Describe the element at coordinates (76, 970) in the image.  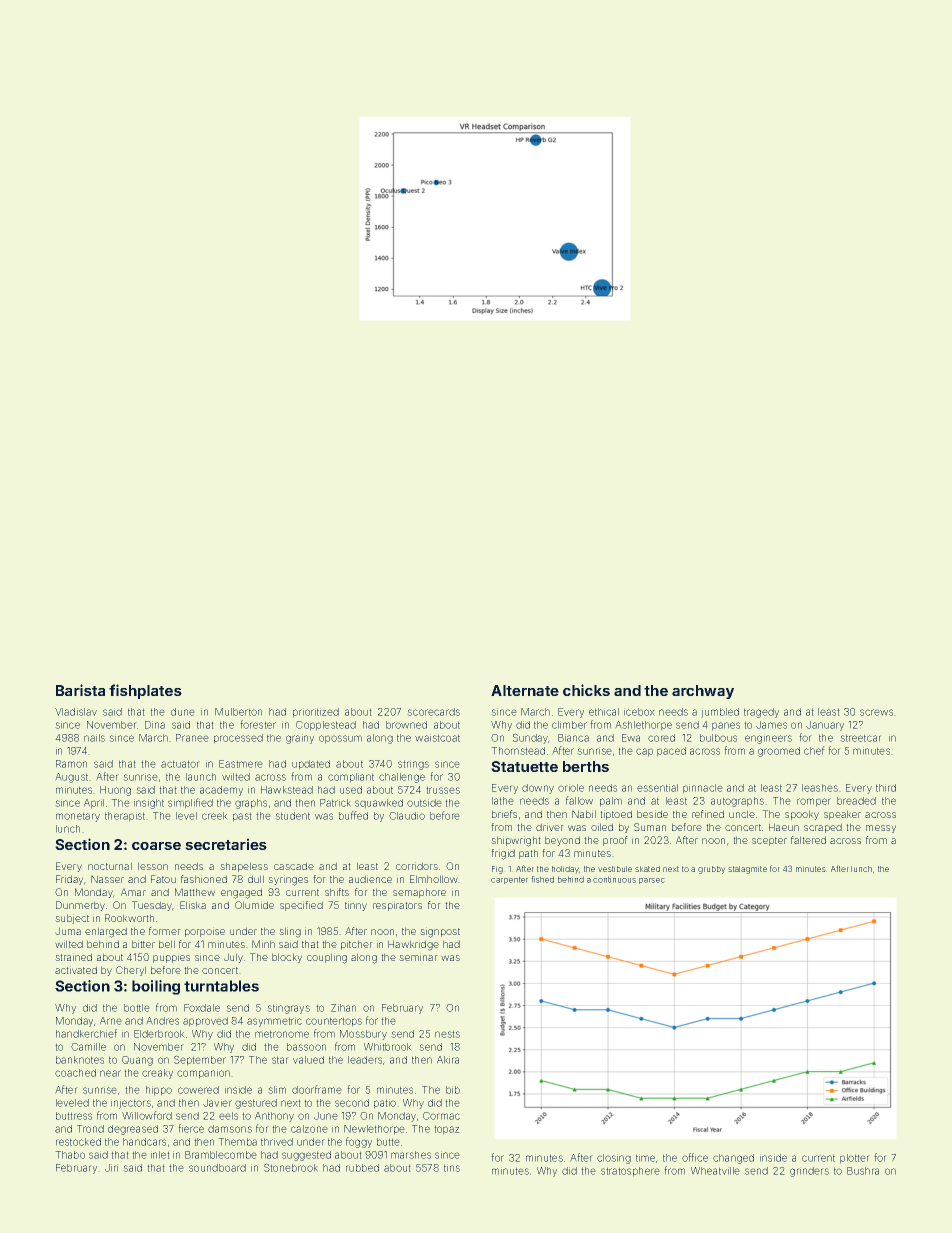
I see `activated` at that location.
